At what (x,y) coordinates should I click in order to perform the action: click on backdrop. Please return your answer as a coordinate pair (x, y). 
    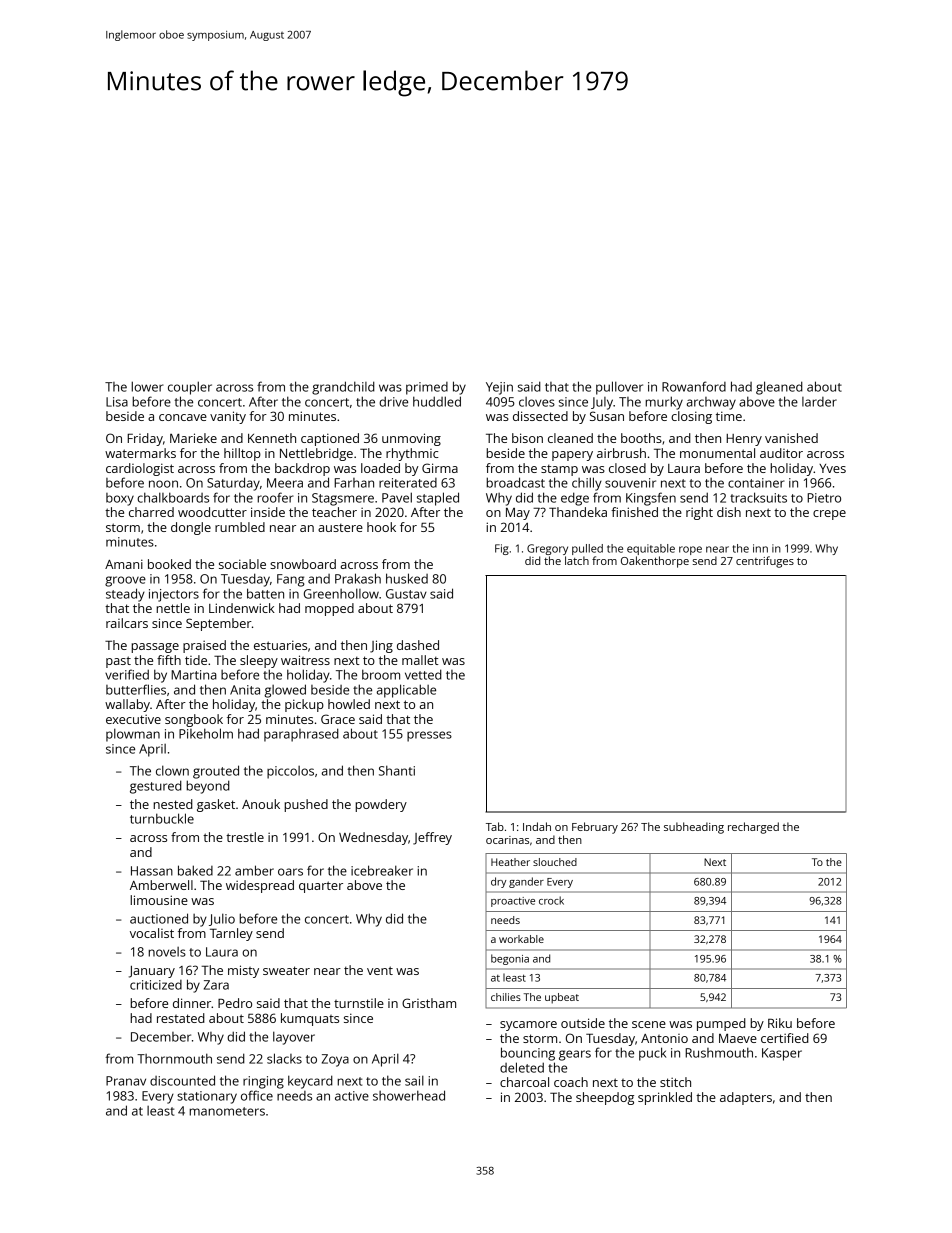
    Looking at the image, I should click on (302, 469).
